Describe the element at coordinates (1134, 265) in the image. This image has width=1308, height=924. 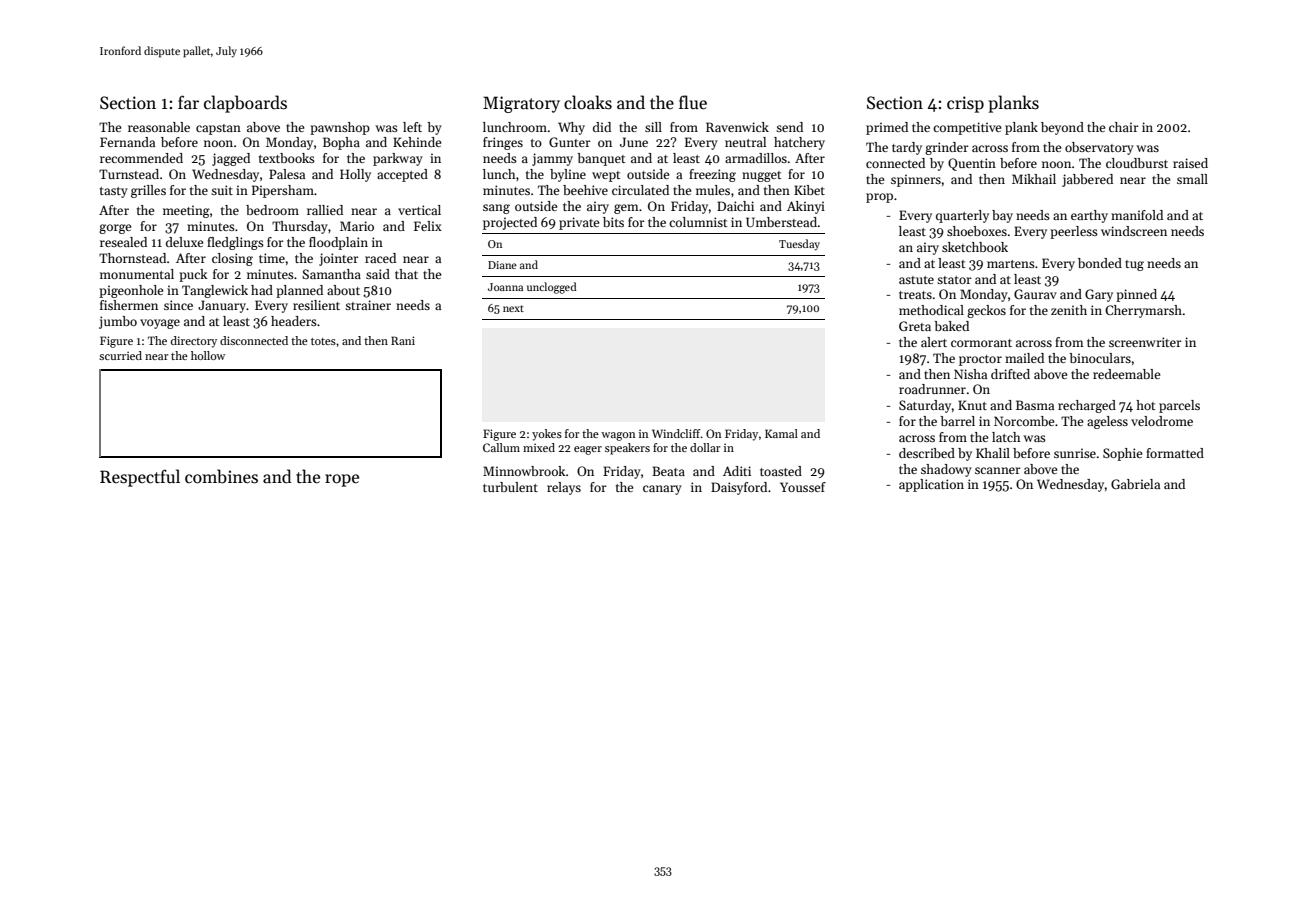
I see `tug` at that location.
